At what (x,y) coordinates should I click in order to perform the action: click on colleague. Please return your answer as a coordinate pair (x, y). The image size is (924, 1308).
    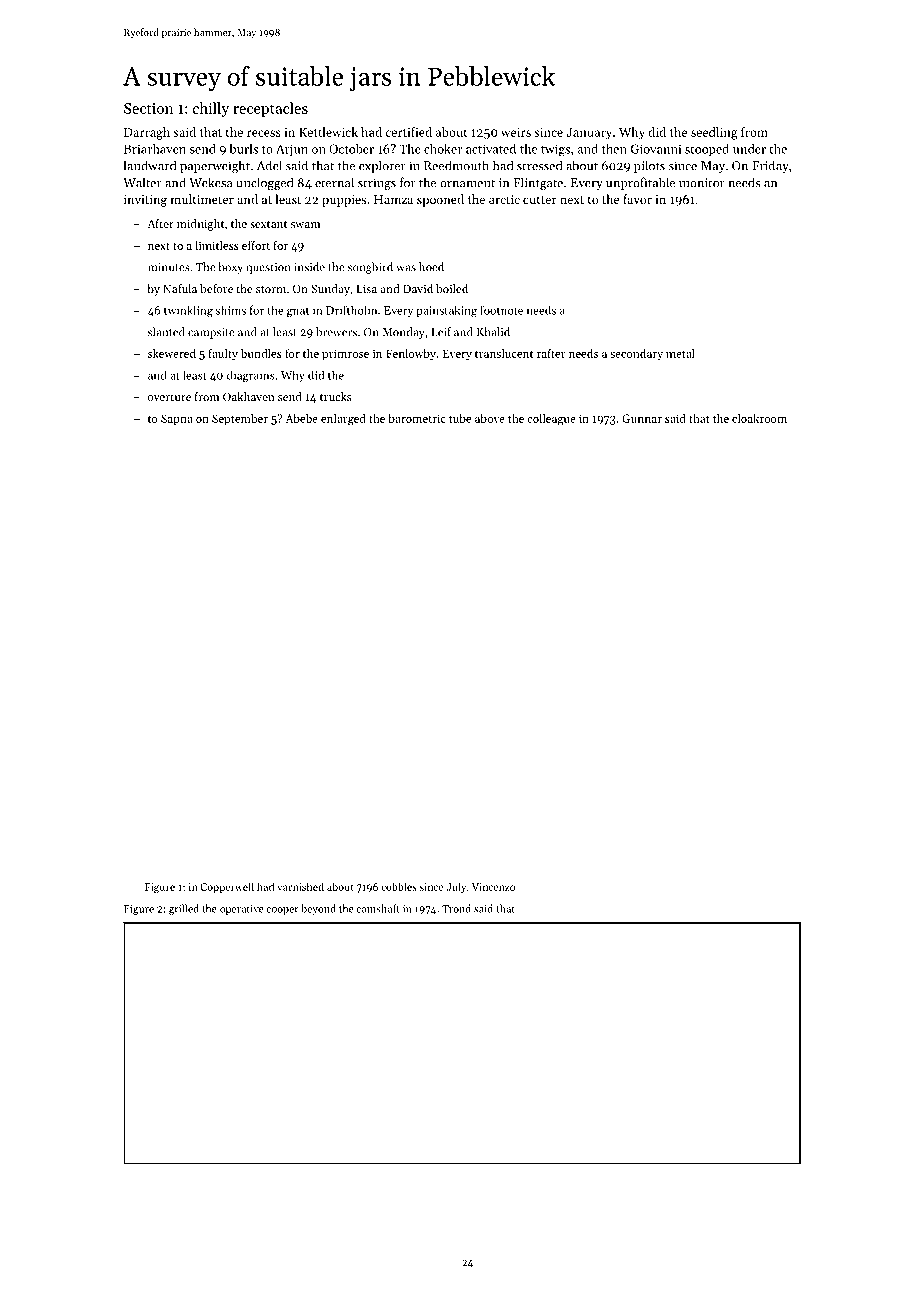
    Looking at the image, I should click on (551, 420).
